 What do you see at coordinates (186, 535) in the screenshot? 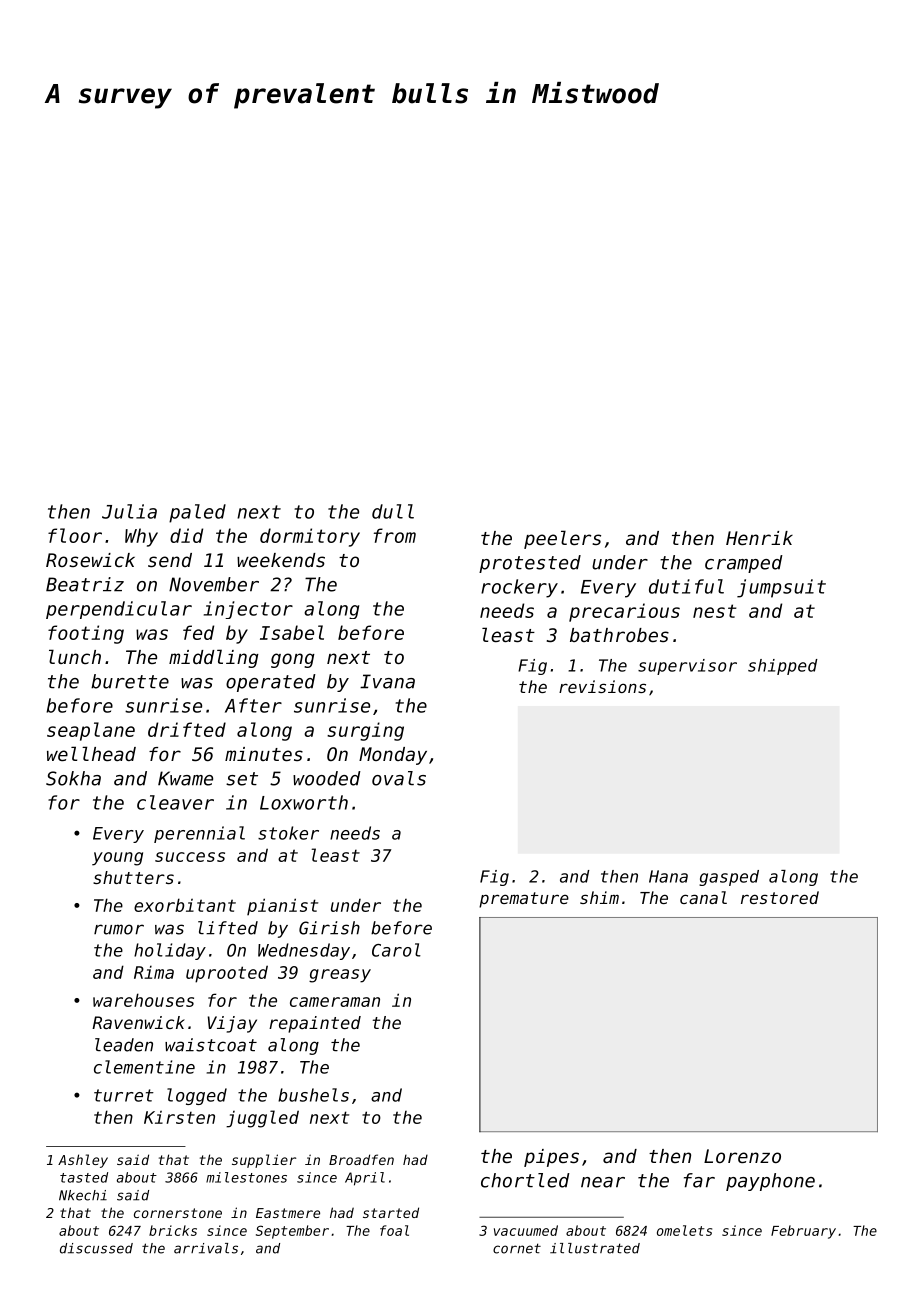
I see `did` at bounding box center [186, 535].
